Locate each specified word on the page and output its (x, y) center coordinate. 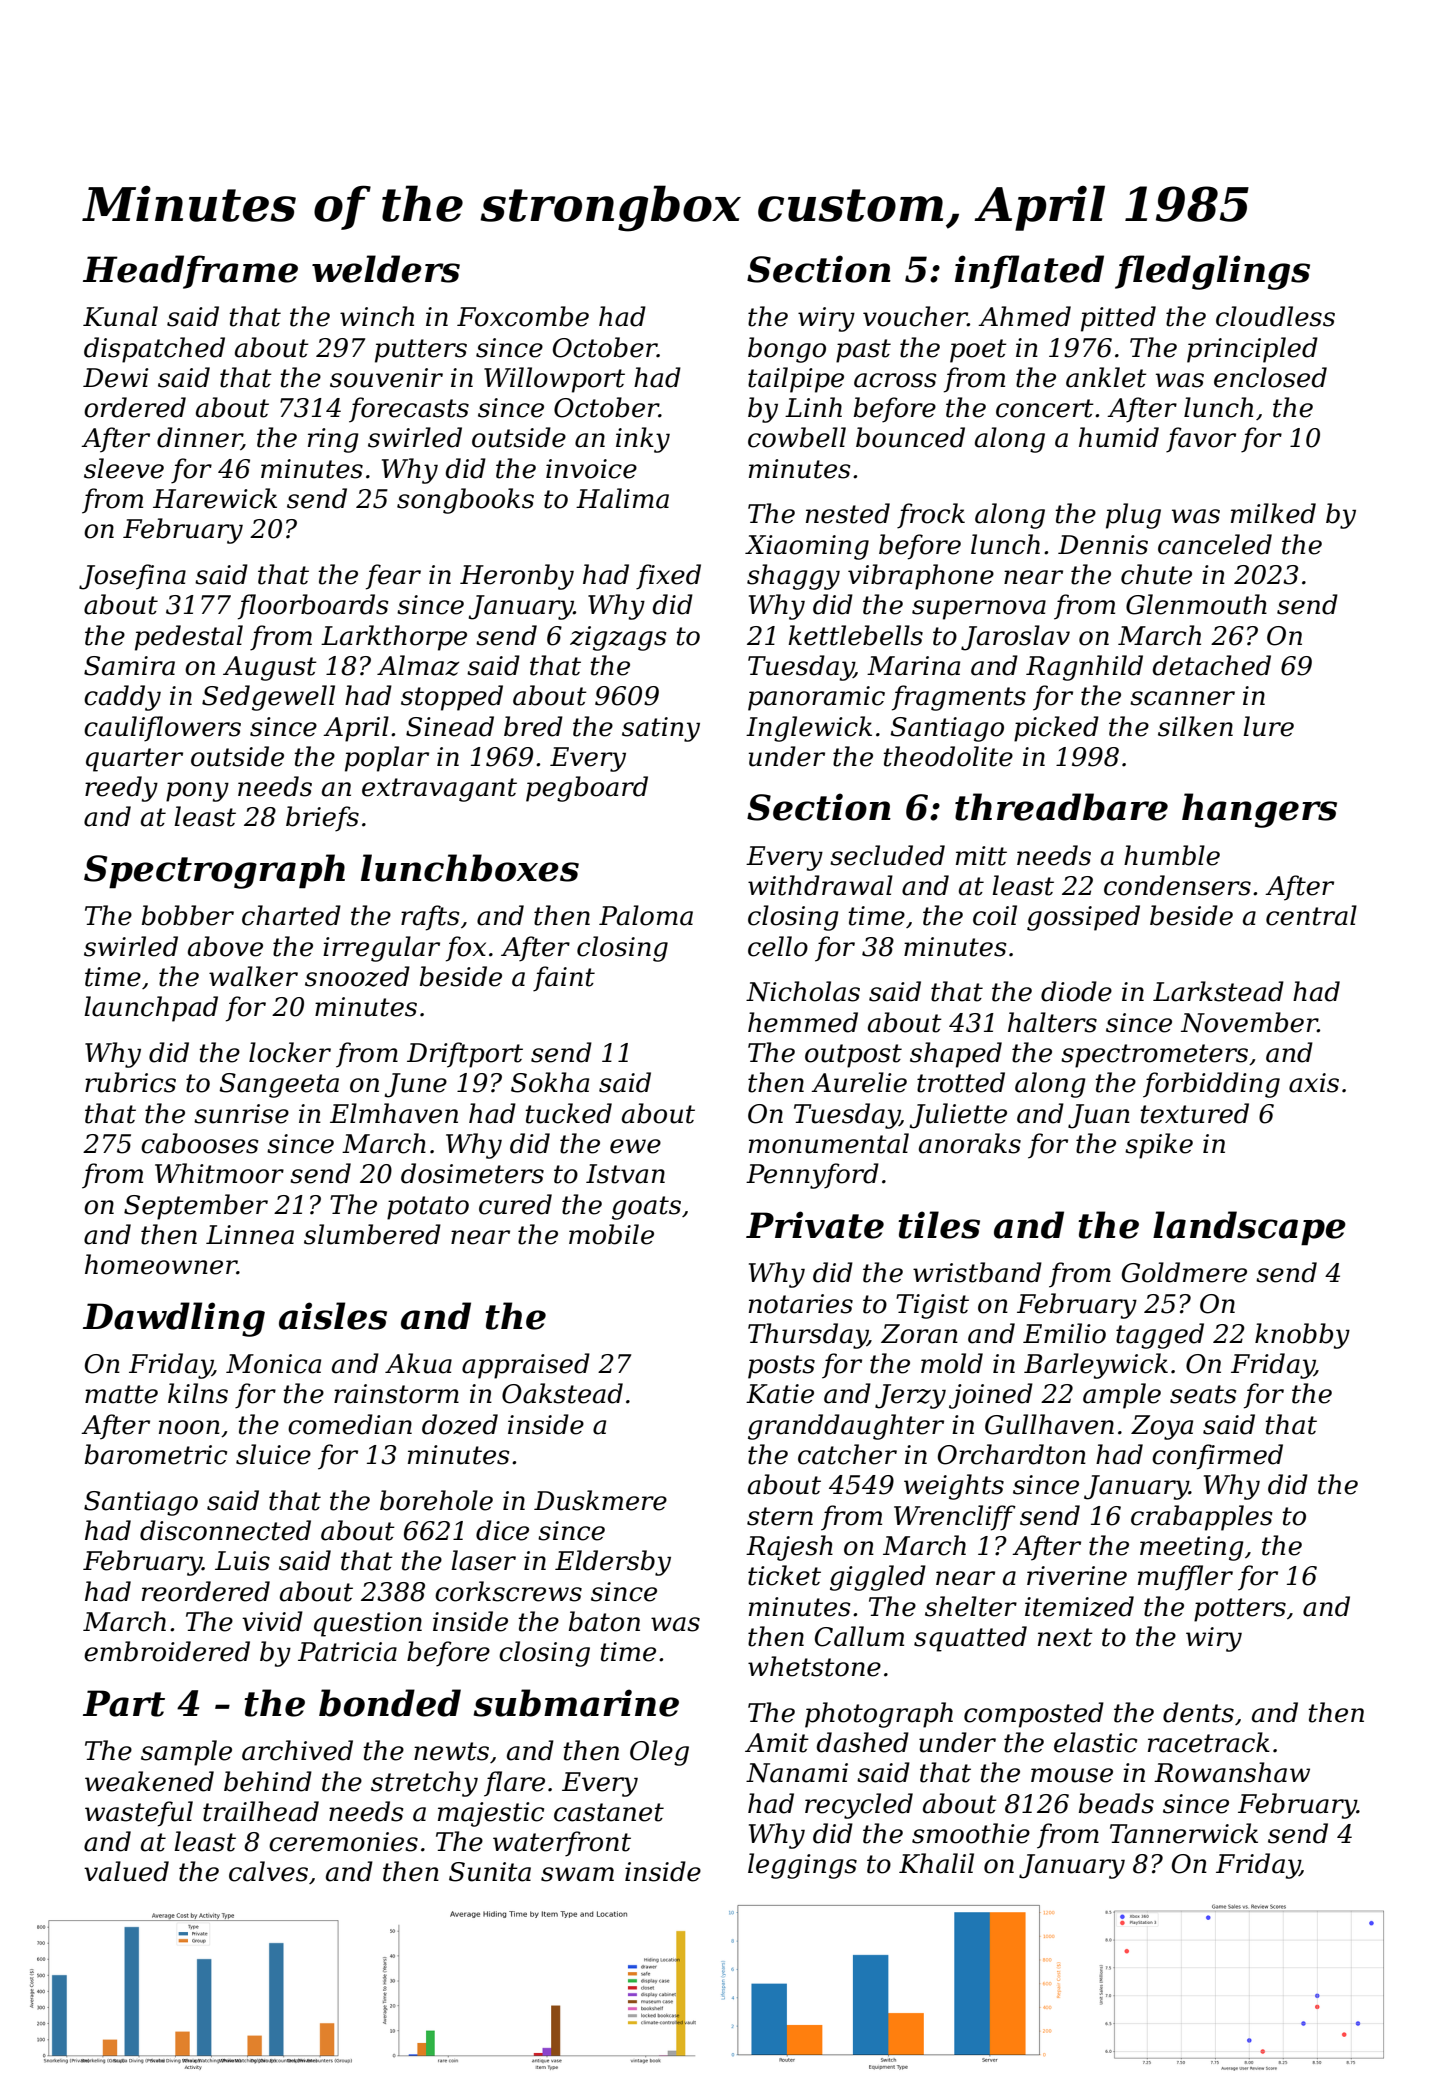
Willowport (554, 380)
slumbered (372, 1234)
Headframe (190, 272)
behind (268, 1781)
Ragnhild (1084, 668)
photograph (879, 1715)
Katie (780, 1394)
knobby (1302, 1336)
